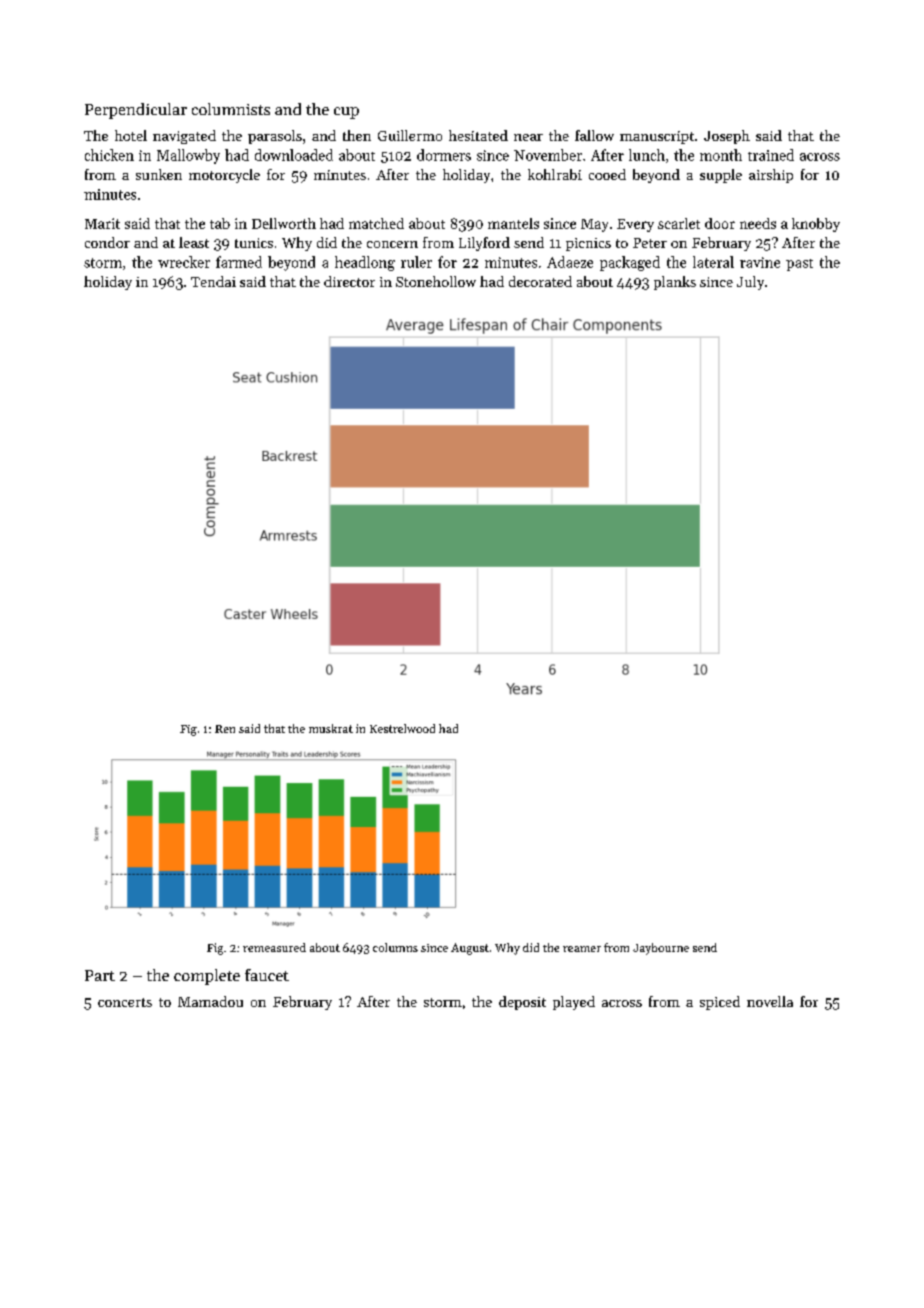  I want to click on complete, so click(207, 977).
